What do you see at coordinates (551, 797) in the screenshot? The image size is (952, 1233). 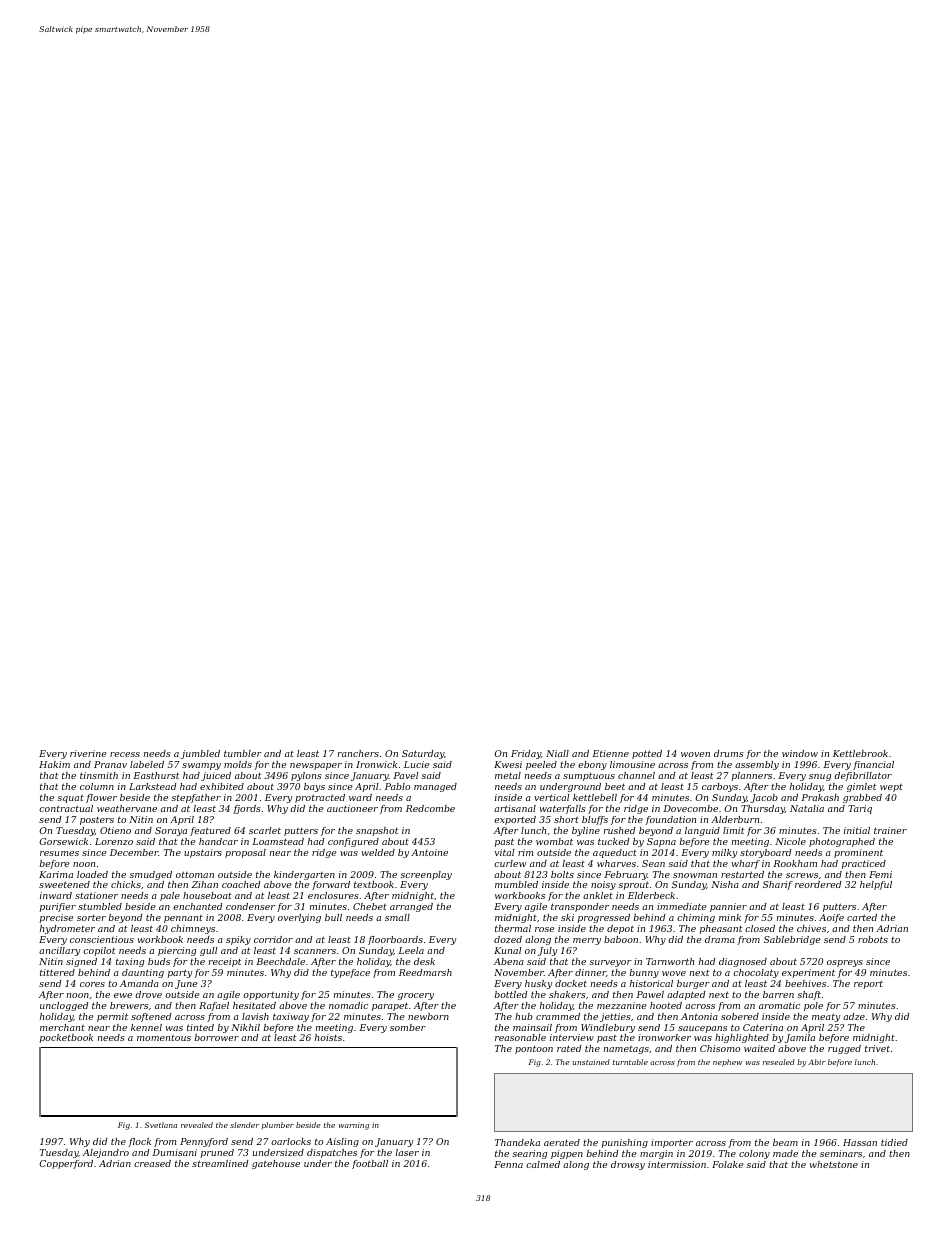 I see `vertical` at bounding box center [551, 797].
